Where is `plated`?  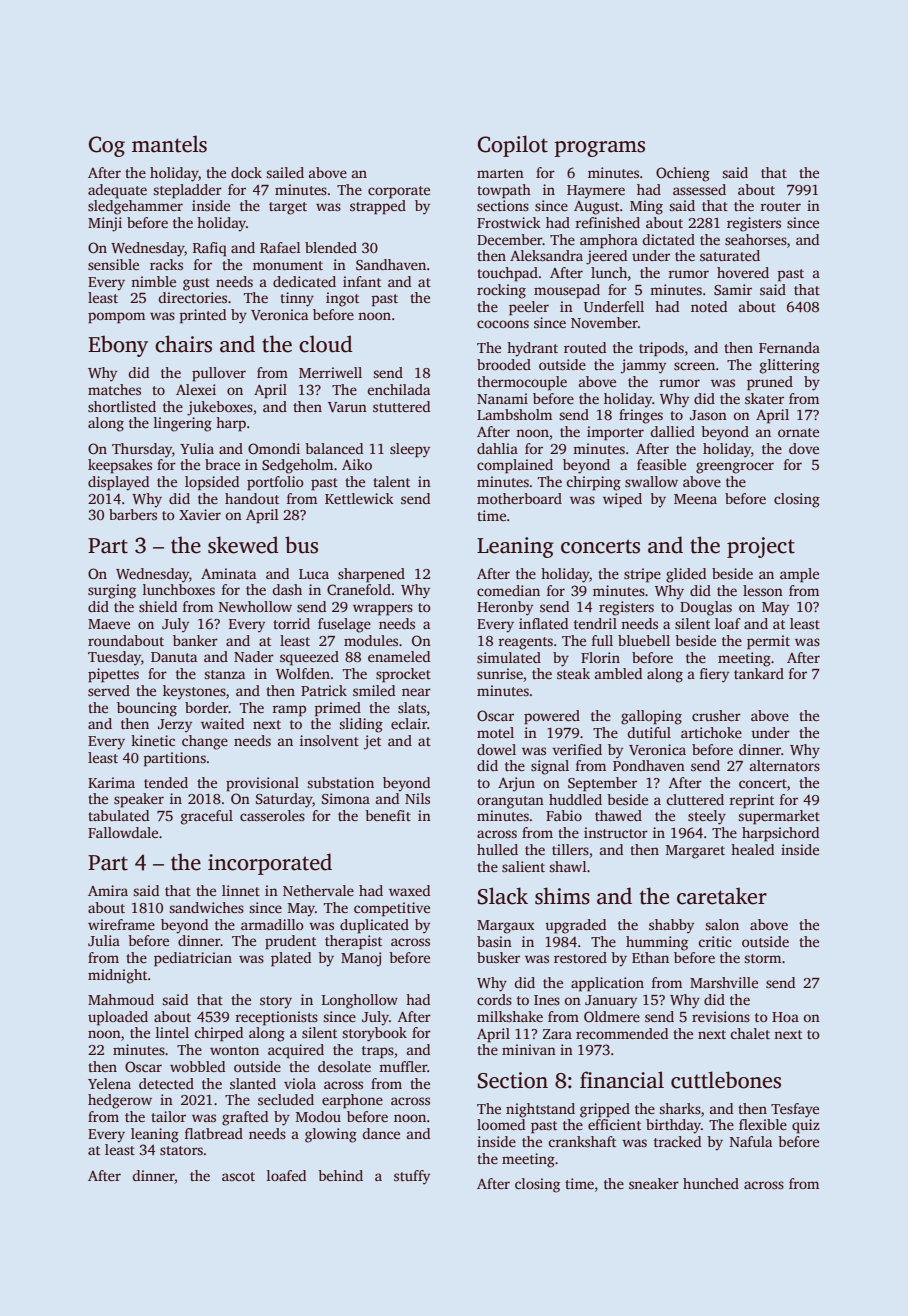
plated is located at coordinates (291, 959).
